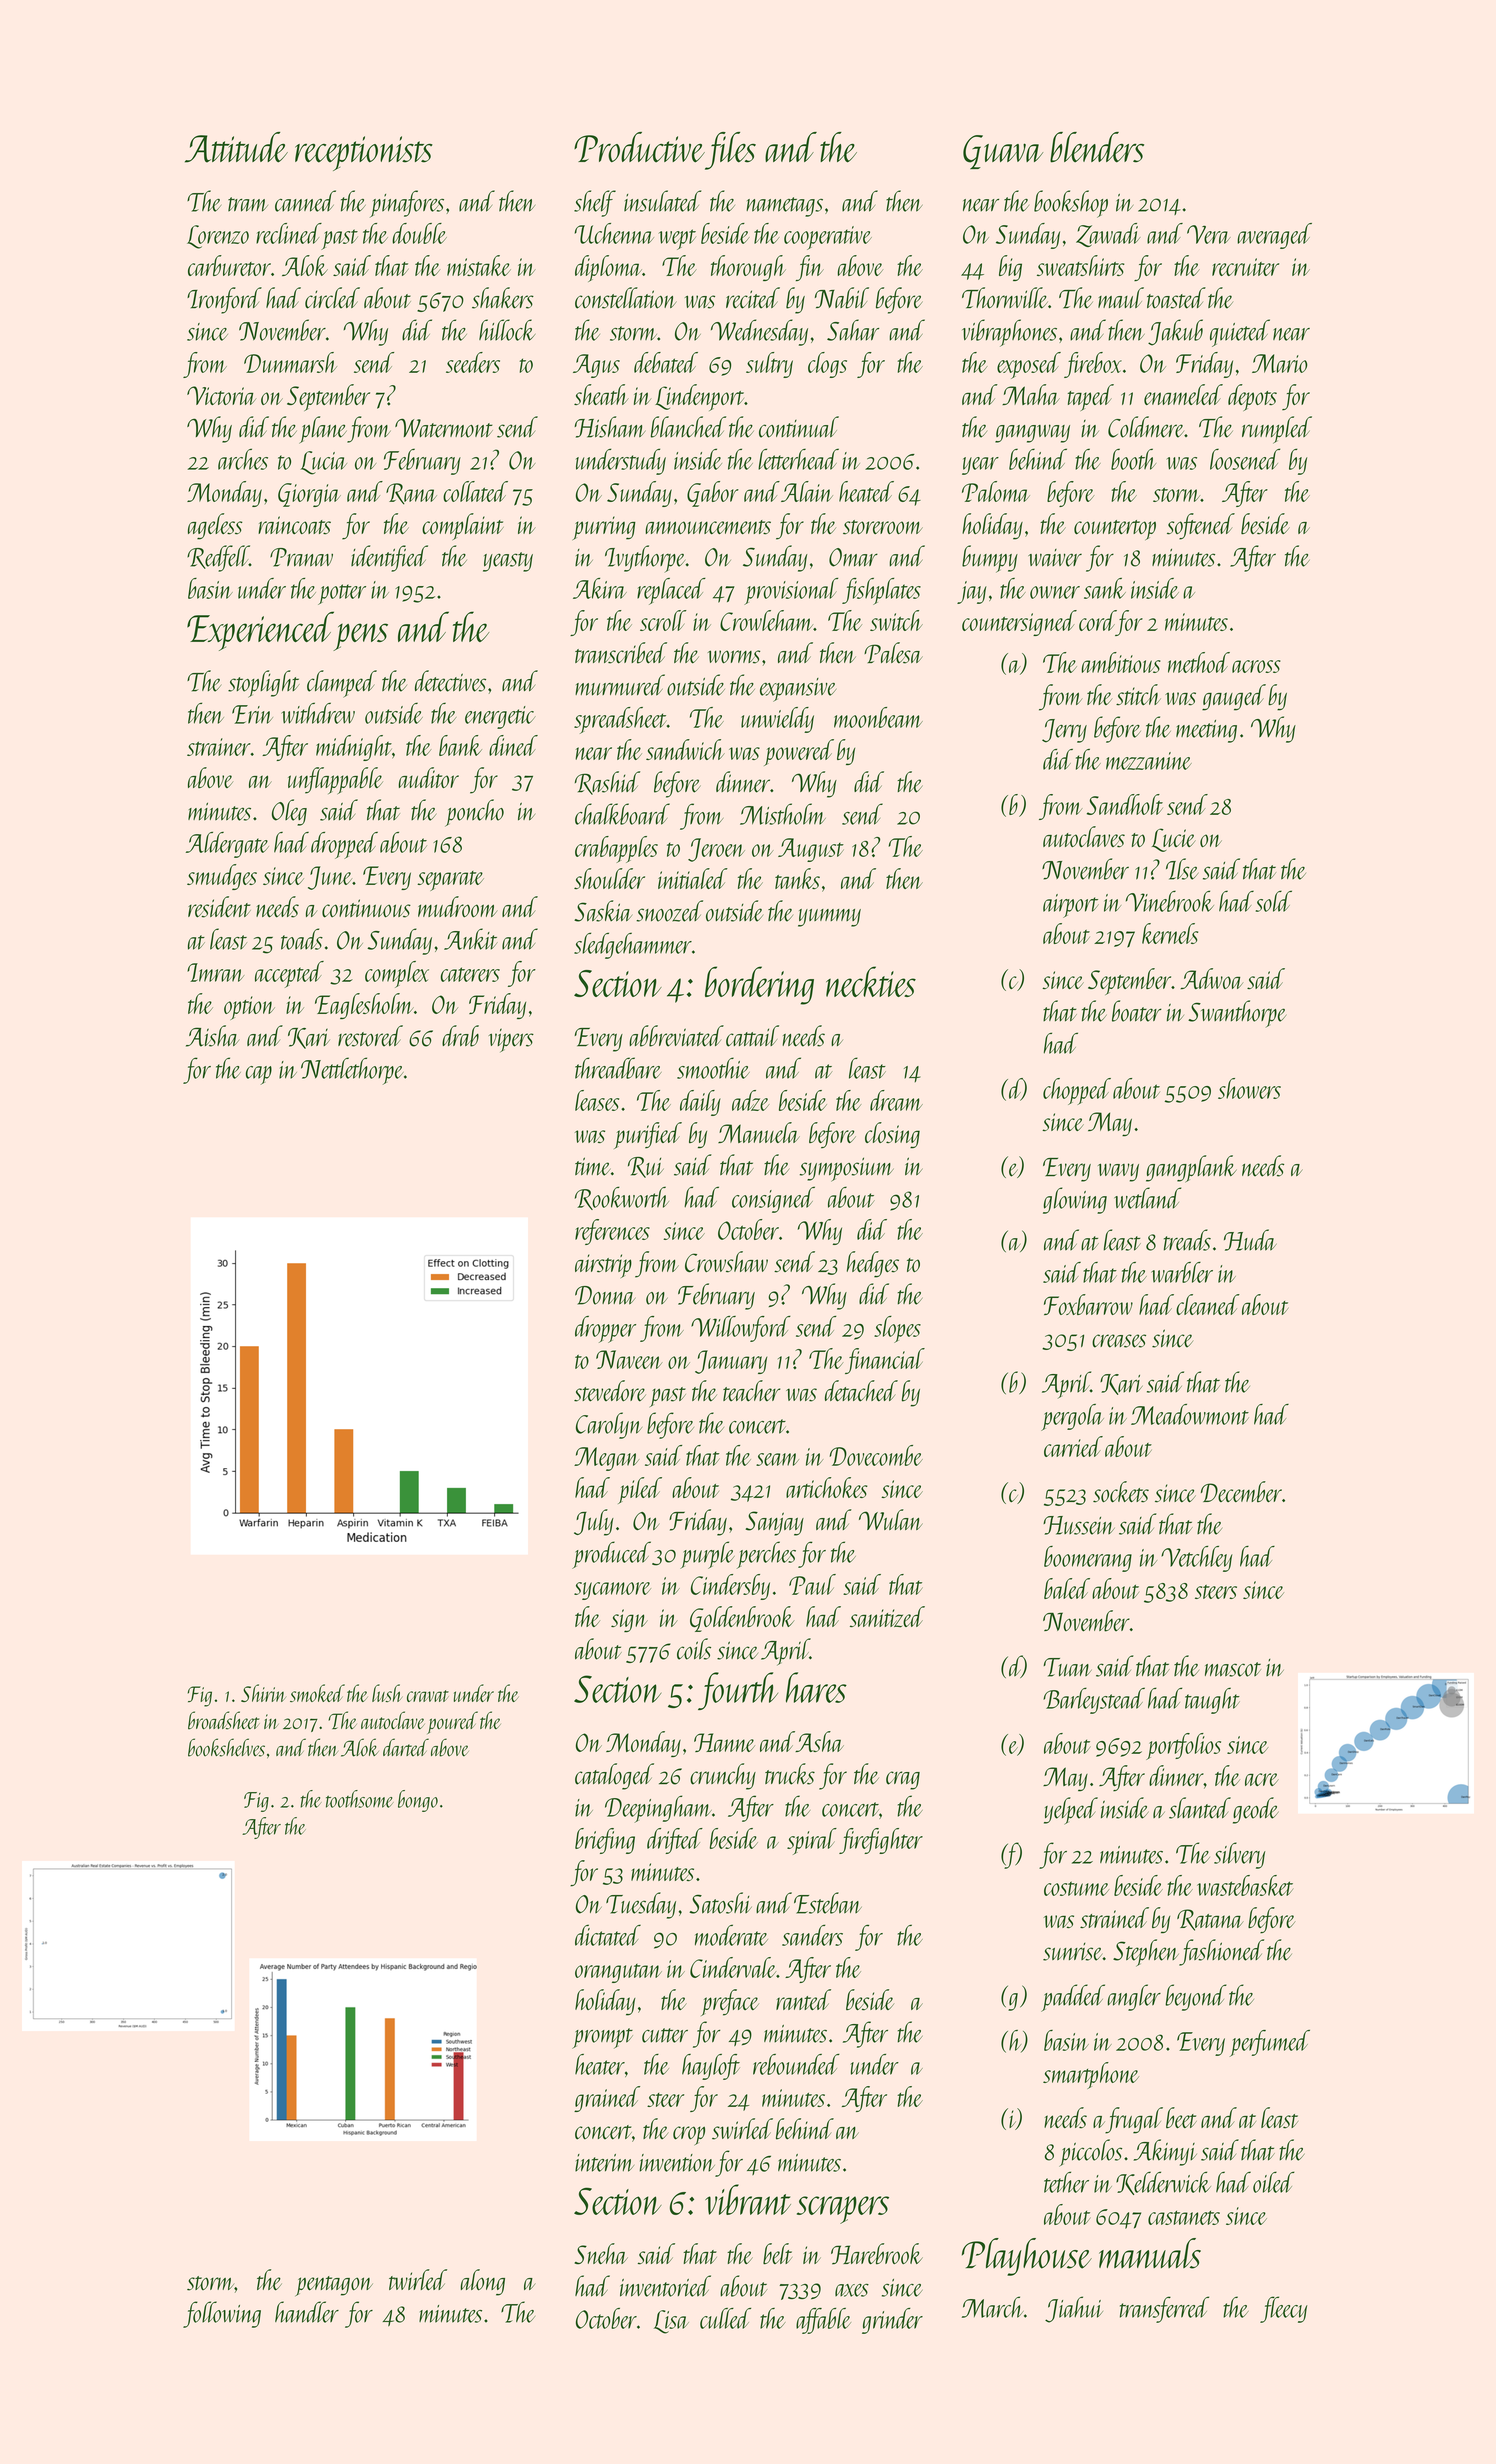 The image size is (1496, 2464). I want to click on double, so click(419, 233).
